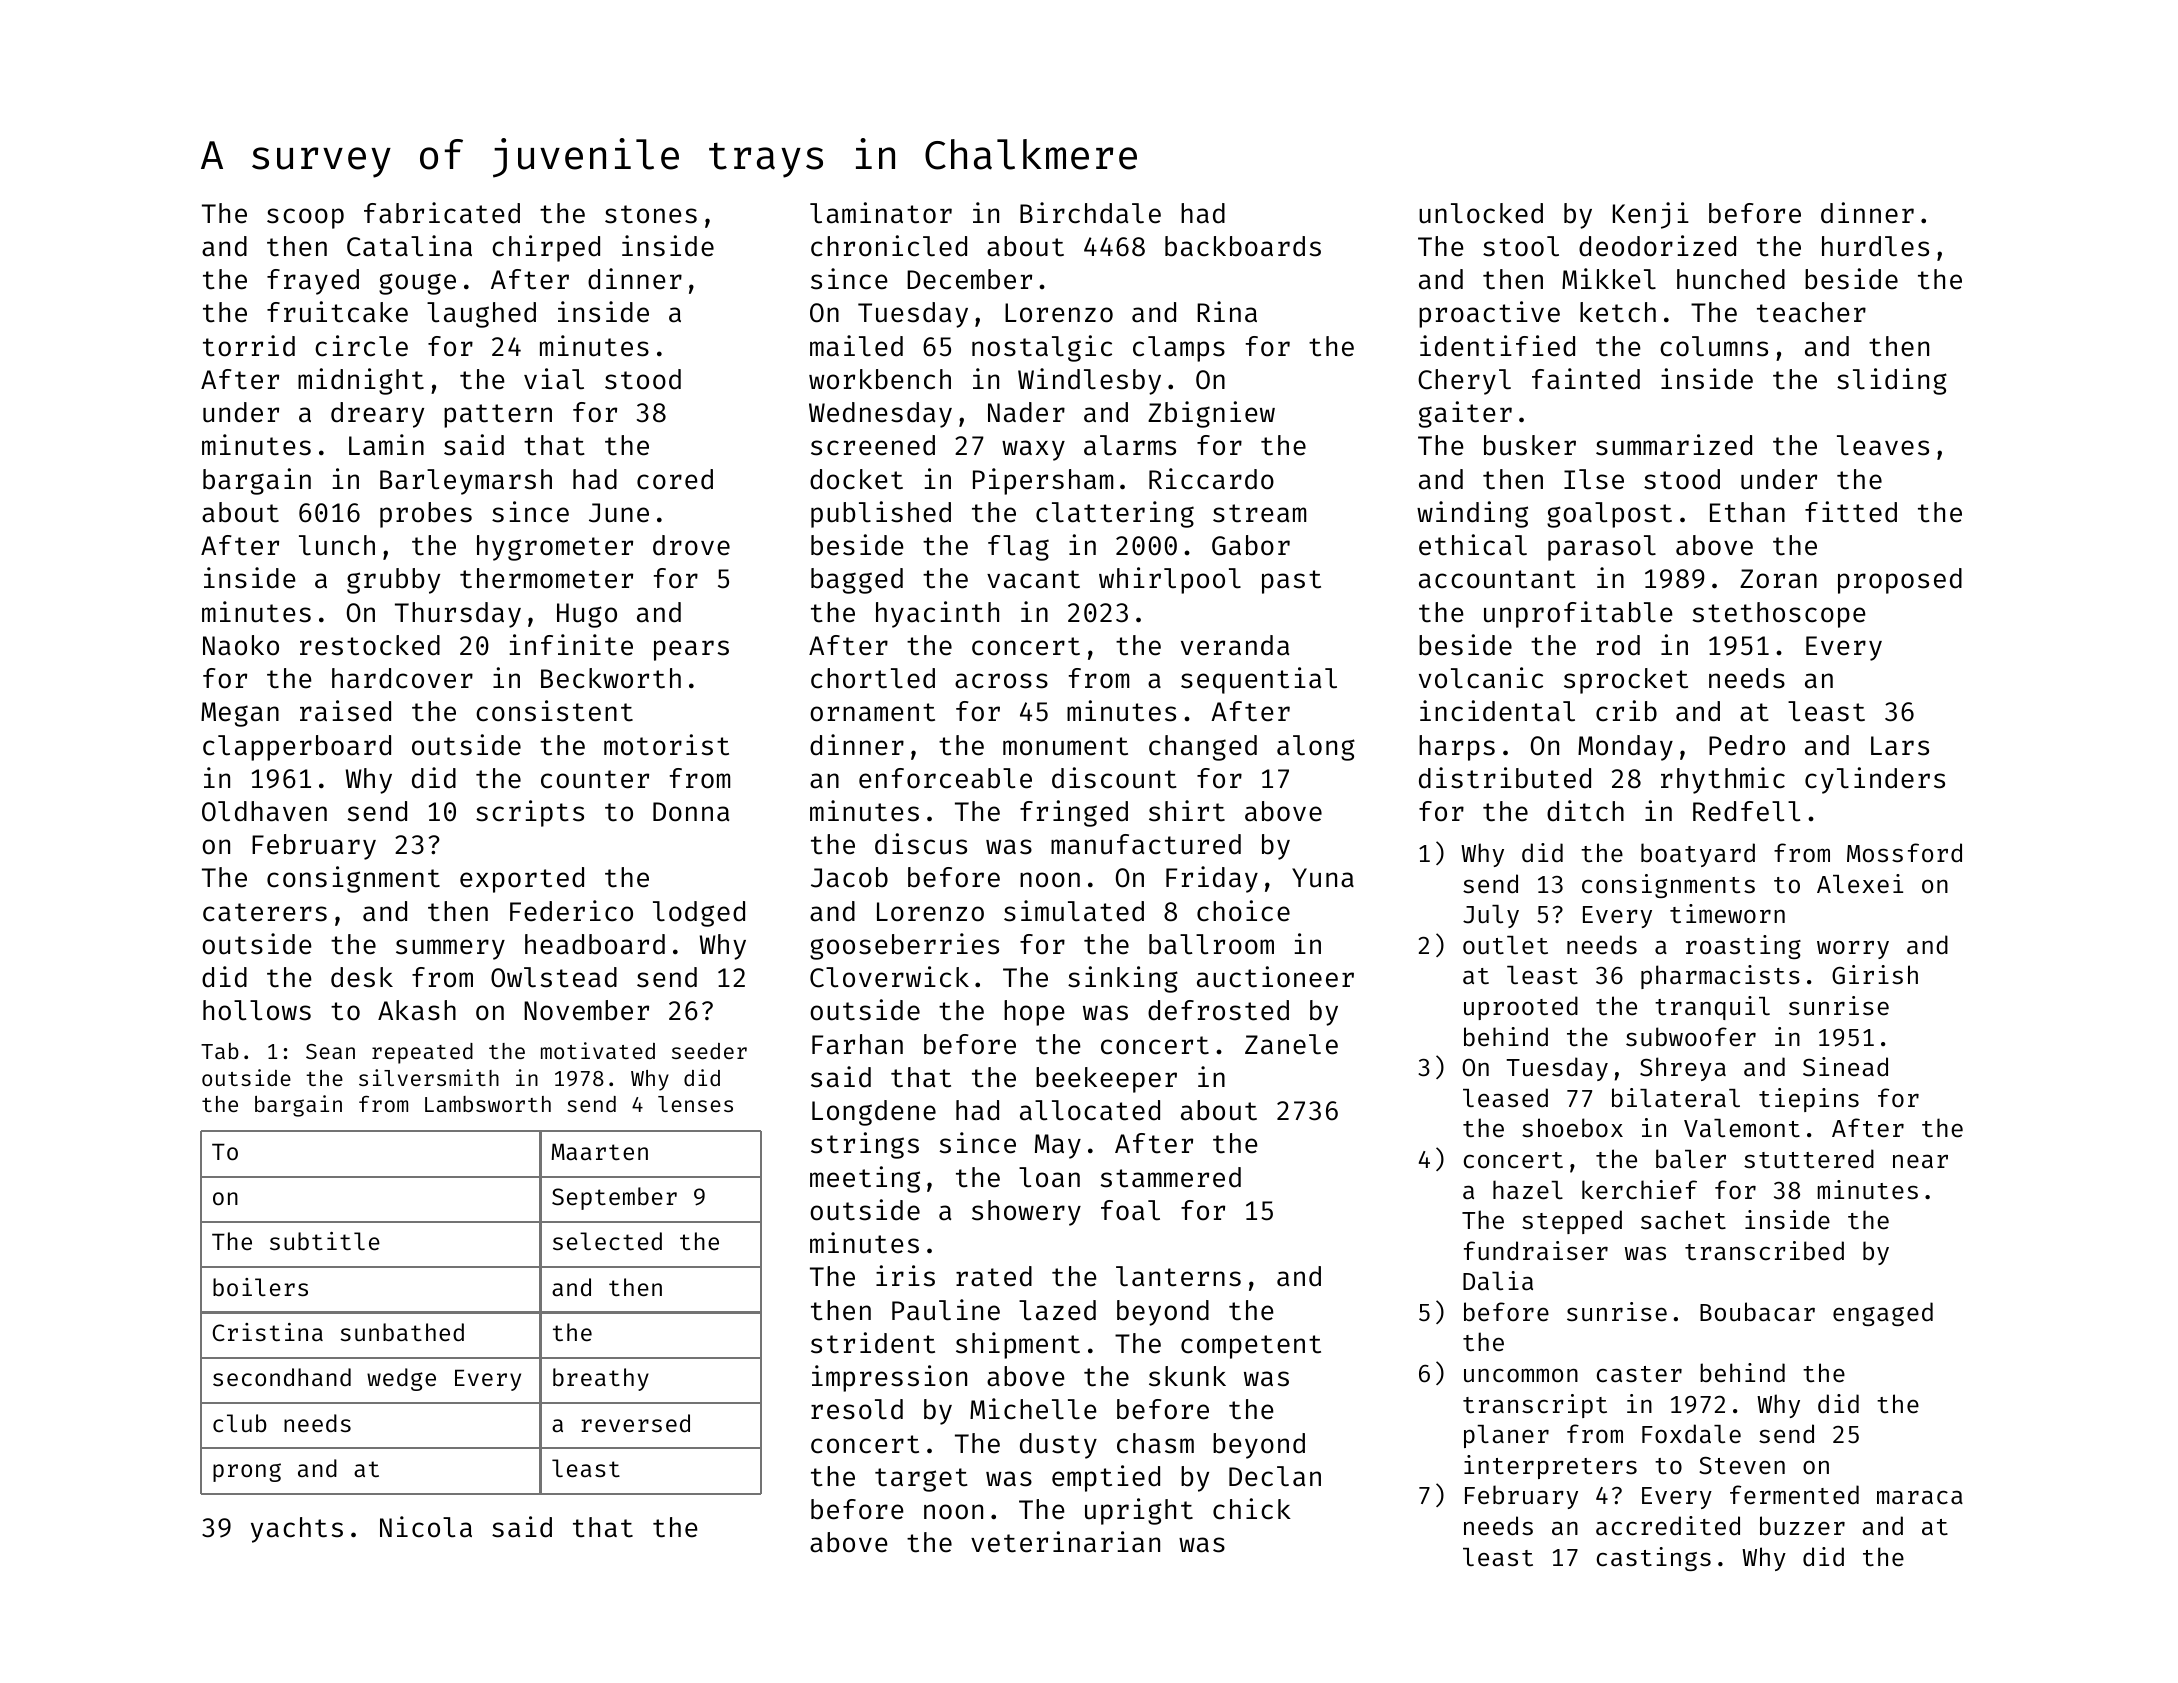 This image has height=1683, width=2178. Describe the element at coordinates (1851, 512) in the image. I see `fitted` at that location.
